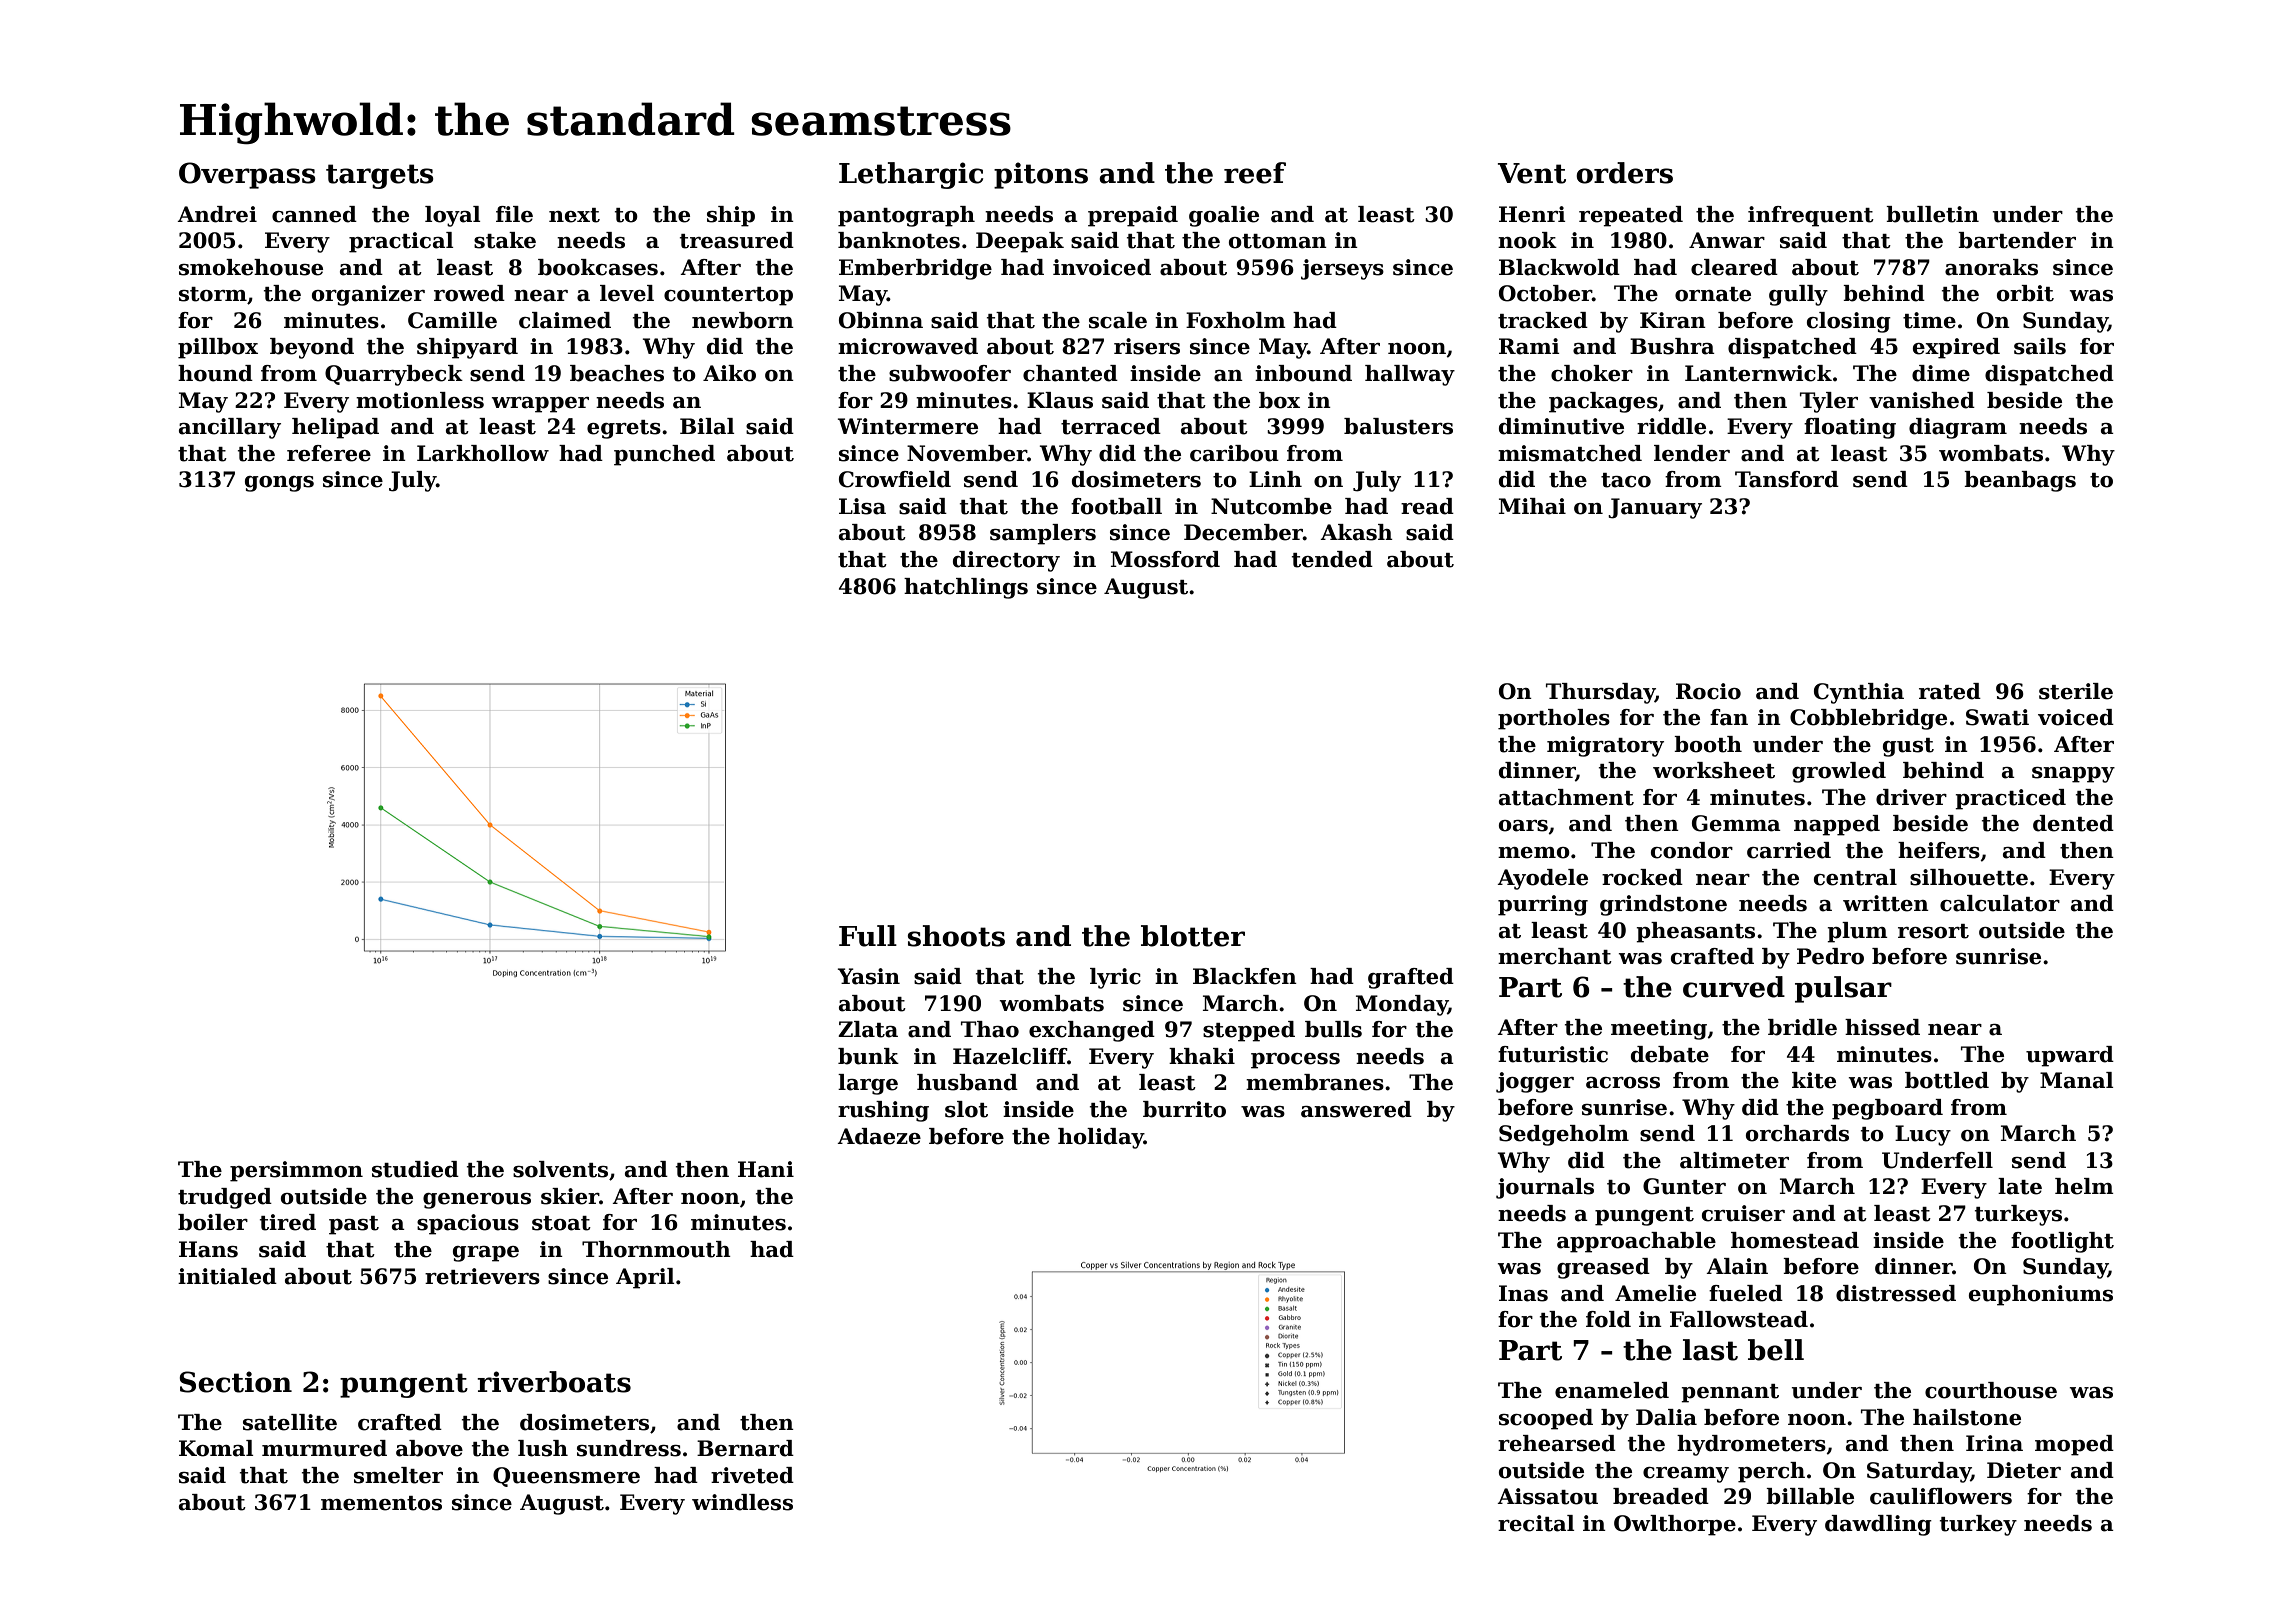  What do you see at coordinates (279, 484) in the image?
I see `gongs` at bounding box center [279, 484].
